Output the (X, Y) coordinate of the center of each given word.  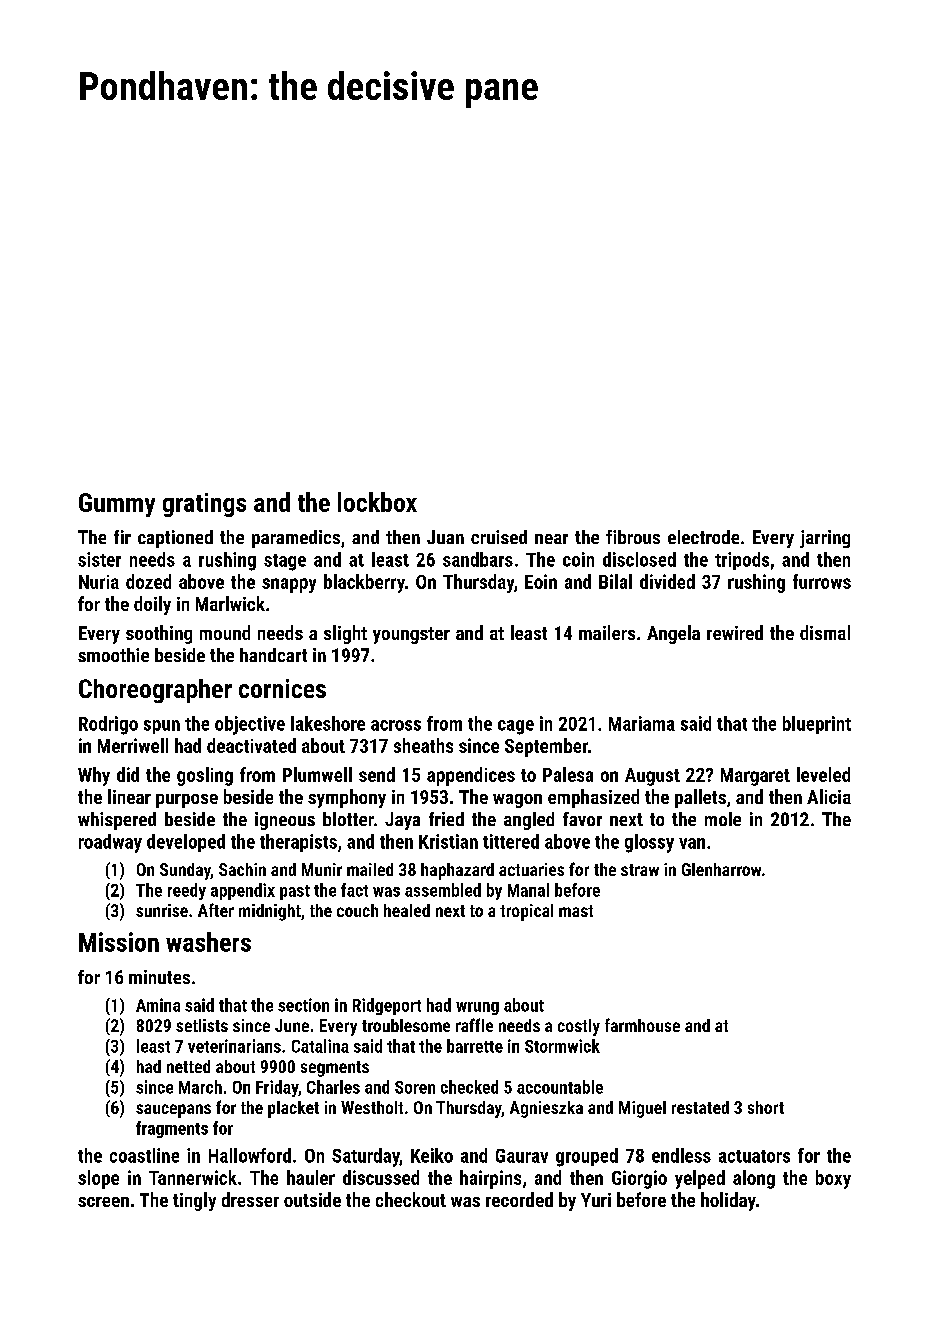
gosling (205, 776)
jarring (825, 539)
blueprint (817, 725)
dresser (250, 1199)
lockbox (377, 502)
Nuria (99, 582)
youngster (411, 635)
